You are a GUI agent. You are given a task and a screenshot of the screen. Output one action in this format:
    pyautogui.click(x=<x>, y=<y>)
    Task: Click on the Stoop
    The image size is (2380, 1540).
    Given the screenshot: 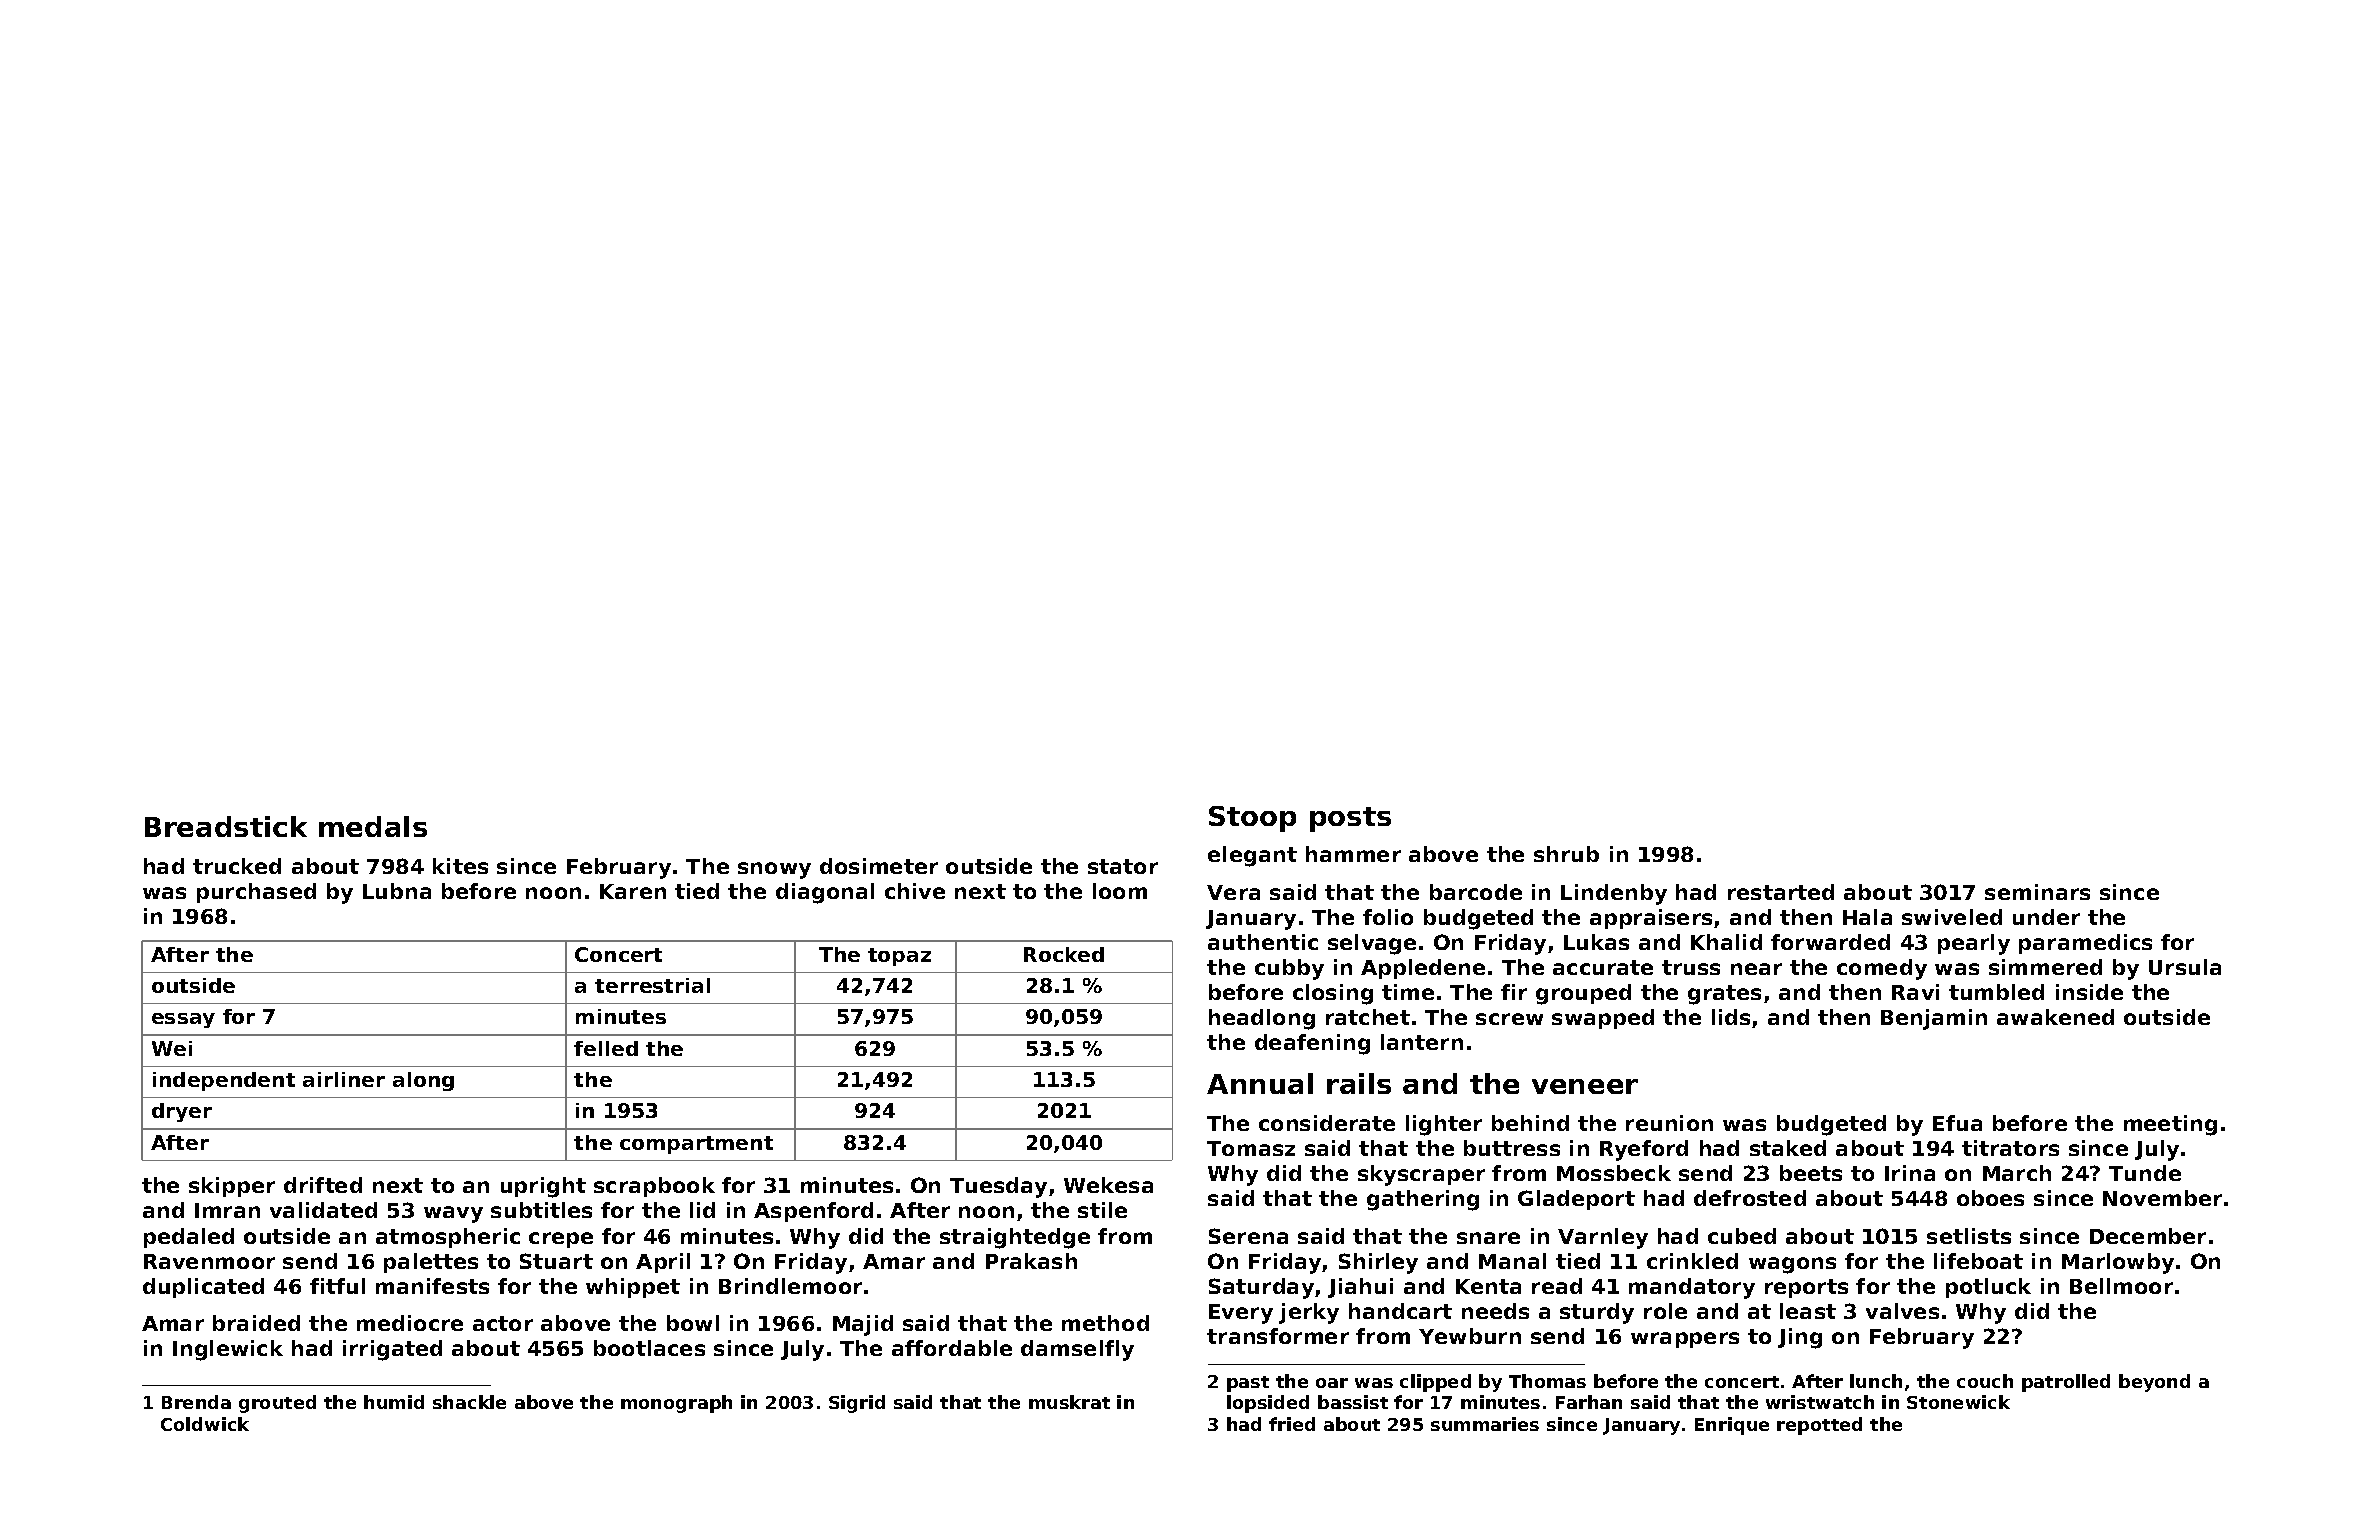 What is the action you would take?
    pyautogui.click(x=1252, y=819)
